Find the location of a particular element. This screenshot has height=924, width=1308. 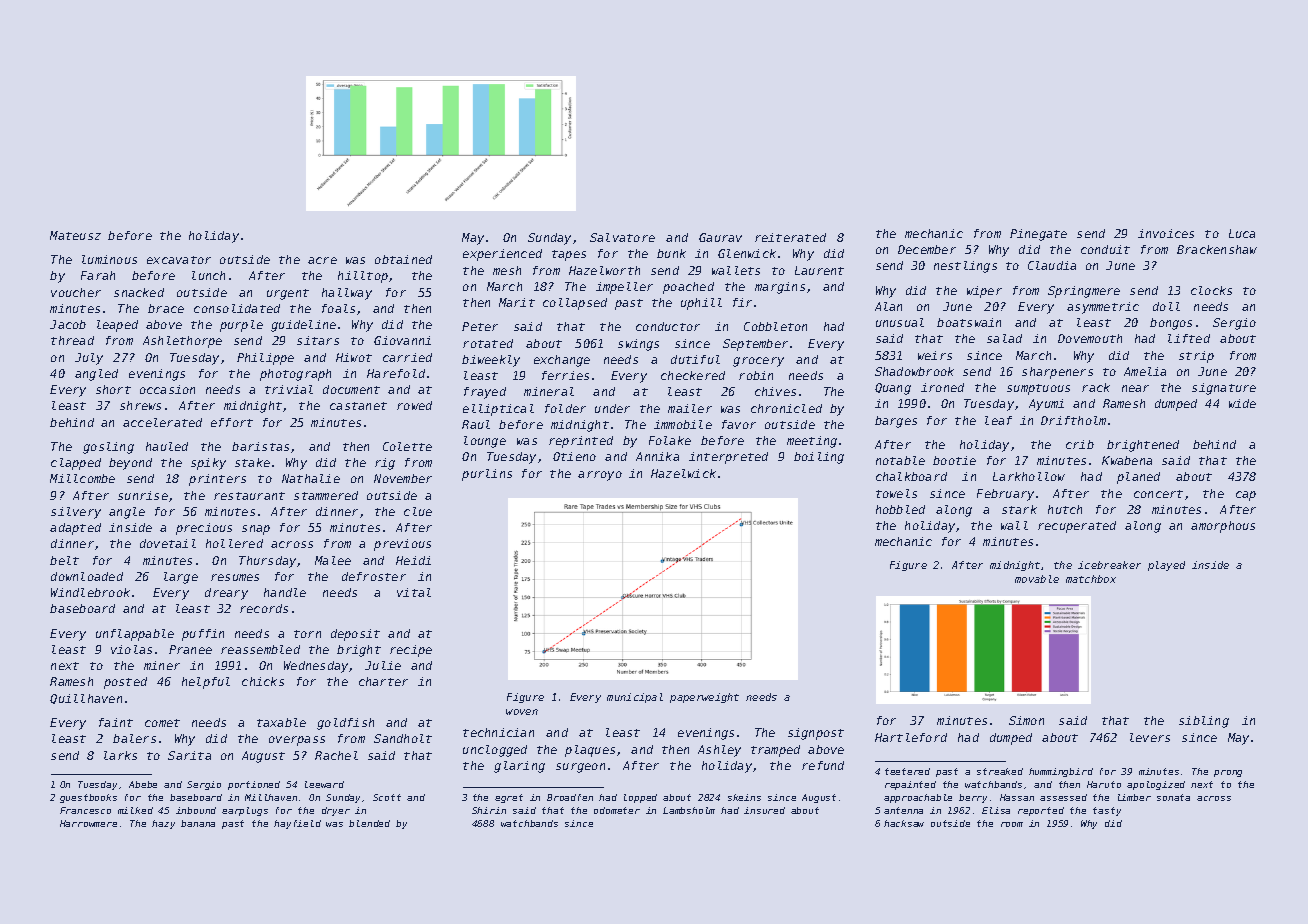

Simon is located at coordinates (1026, 720).
